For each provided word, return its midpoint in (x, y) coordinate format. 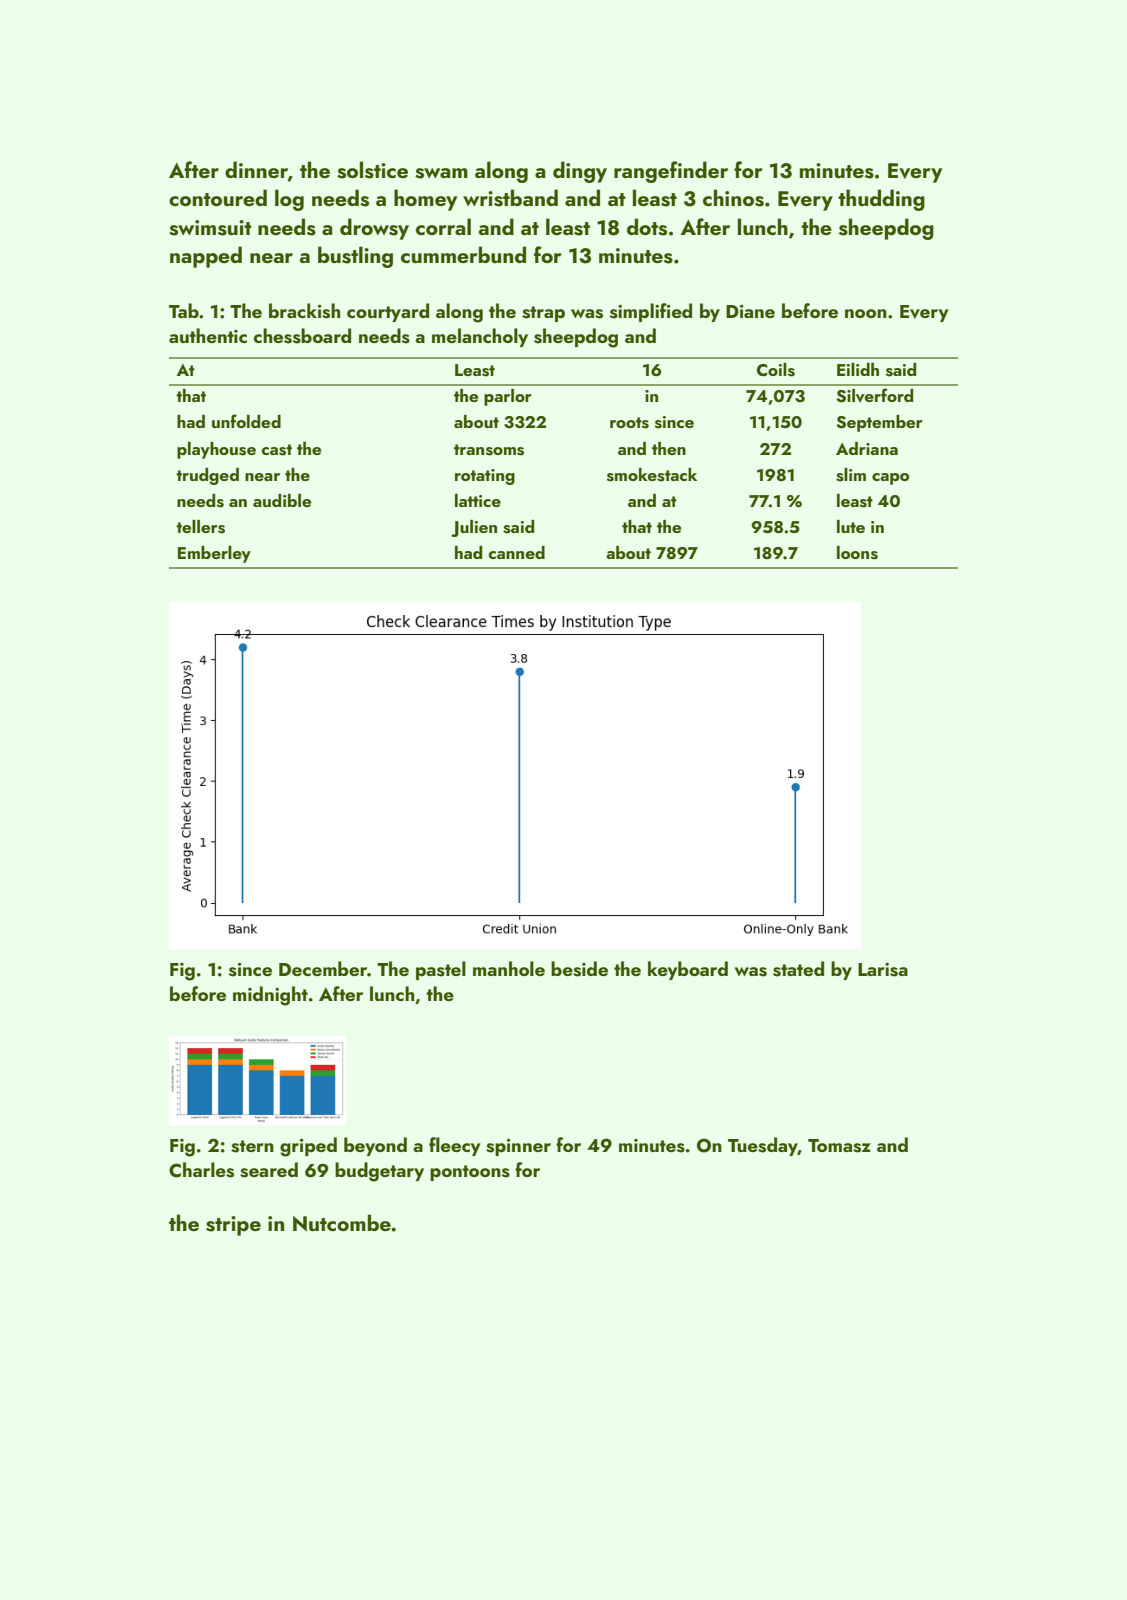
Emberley (214, 554)
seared (269, 1170)
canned (517, 552)
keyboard (688, 970)
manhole (509, 968)
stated (798, 969)
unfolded (246, 421)
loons (857, 553)
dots (647, 227)
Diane (750, 311)
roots (629, 423)
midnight (270, 996)
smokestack (652, 475)
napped (206, 257)
